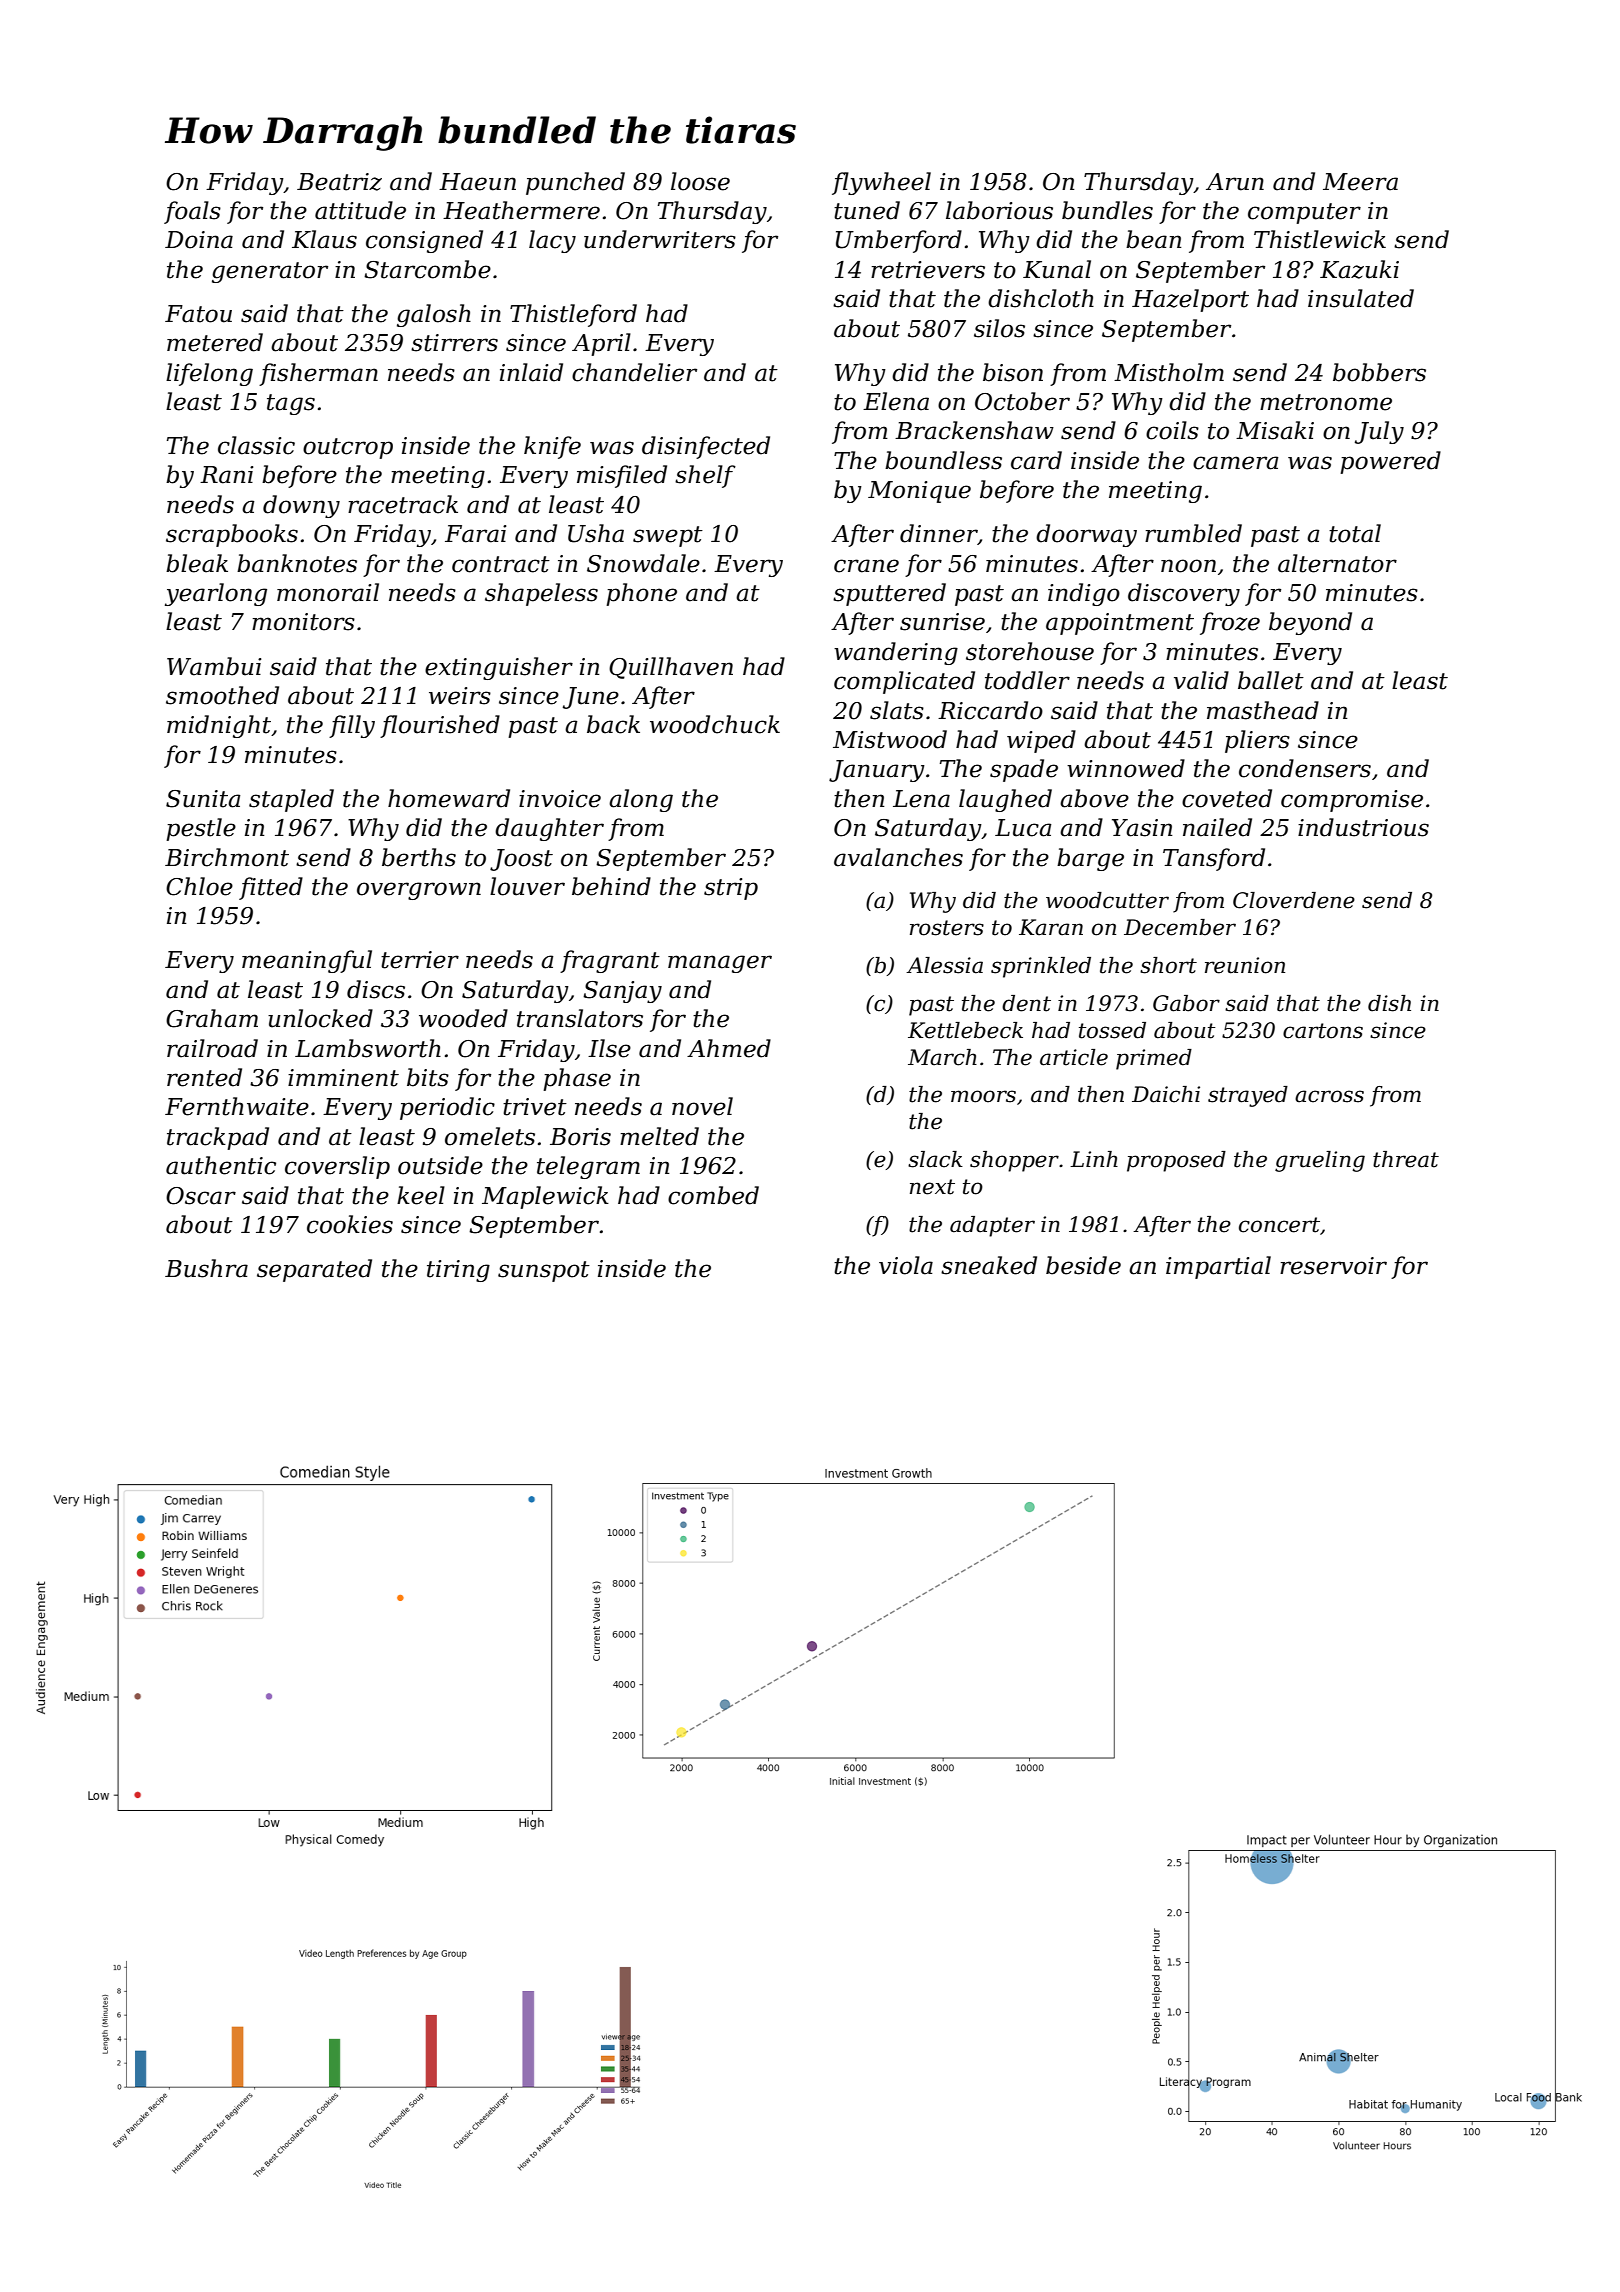  Describe the element at coordinates (1406, 1159) in the image. I see `threat` at that location.
